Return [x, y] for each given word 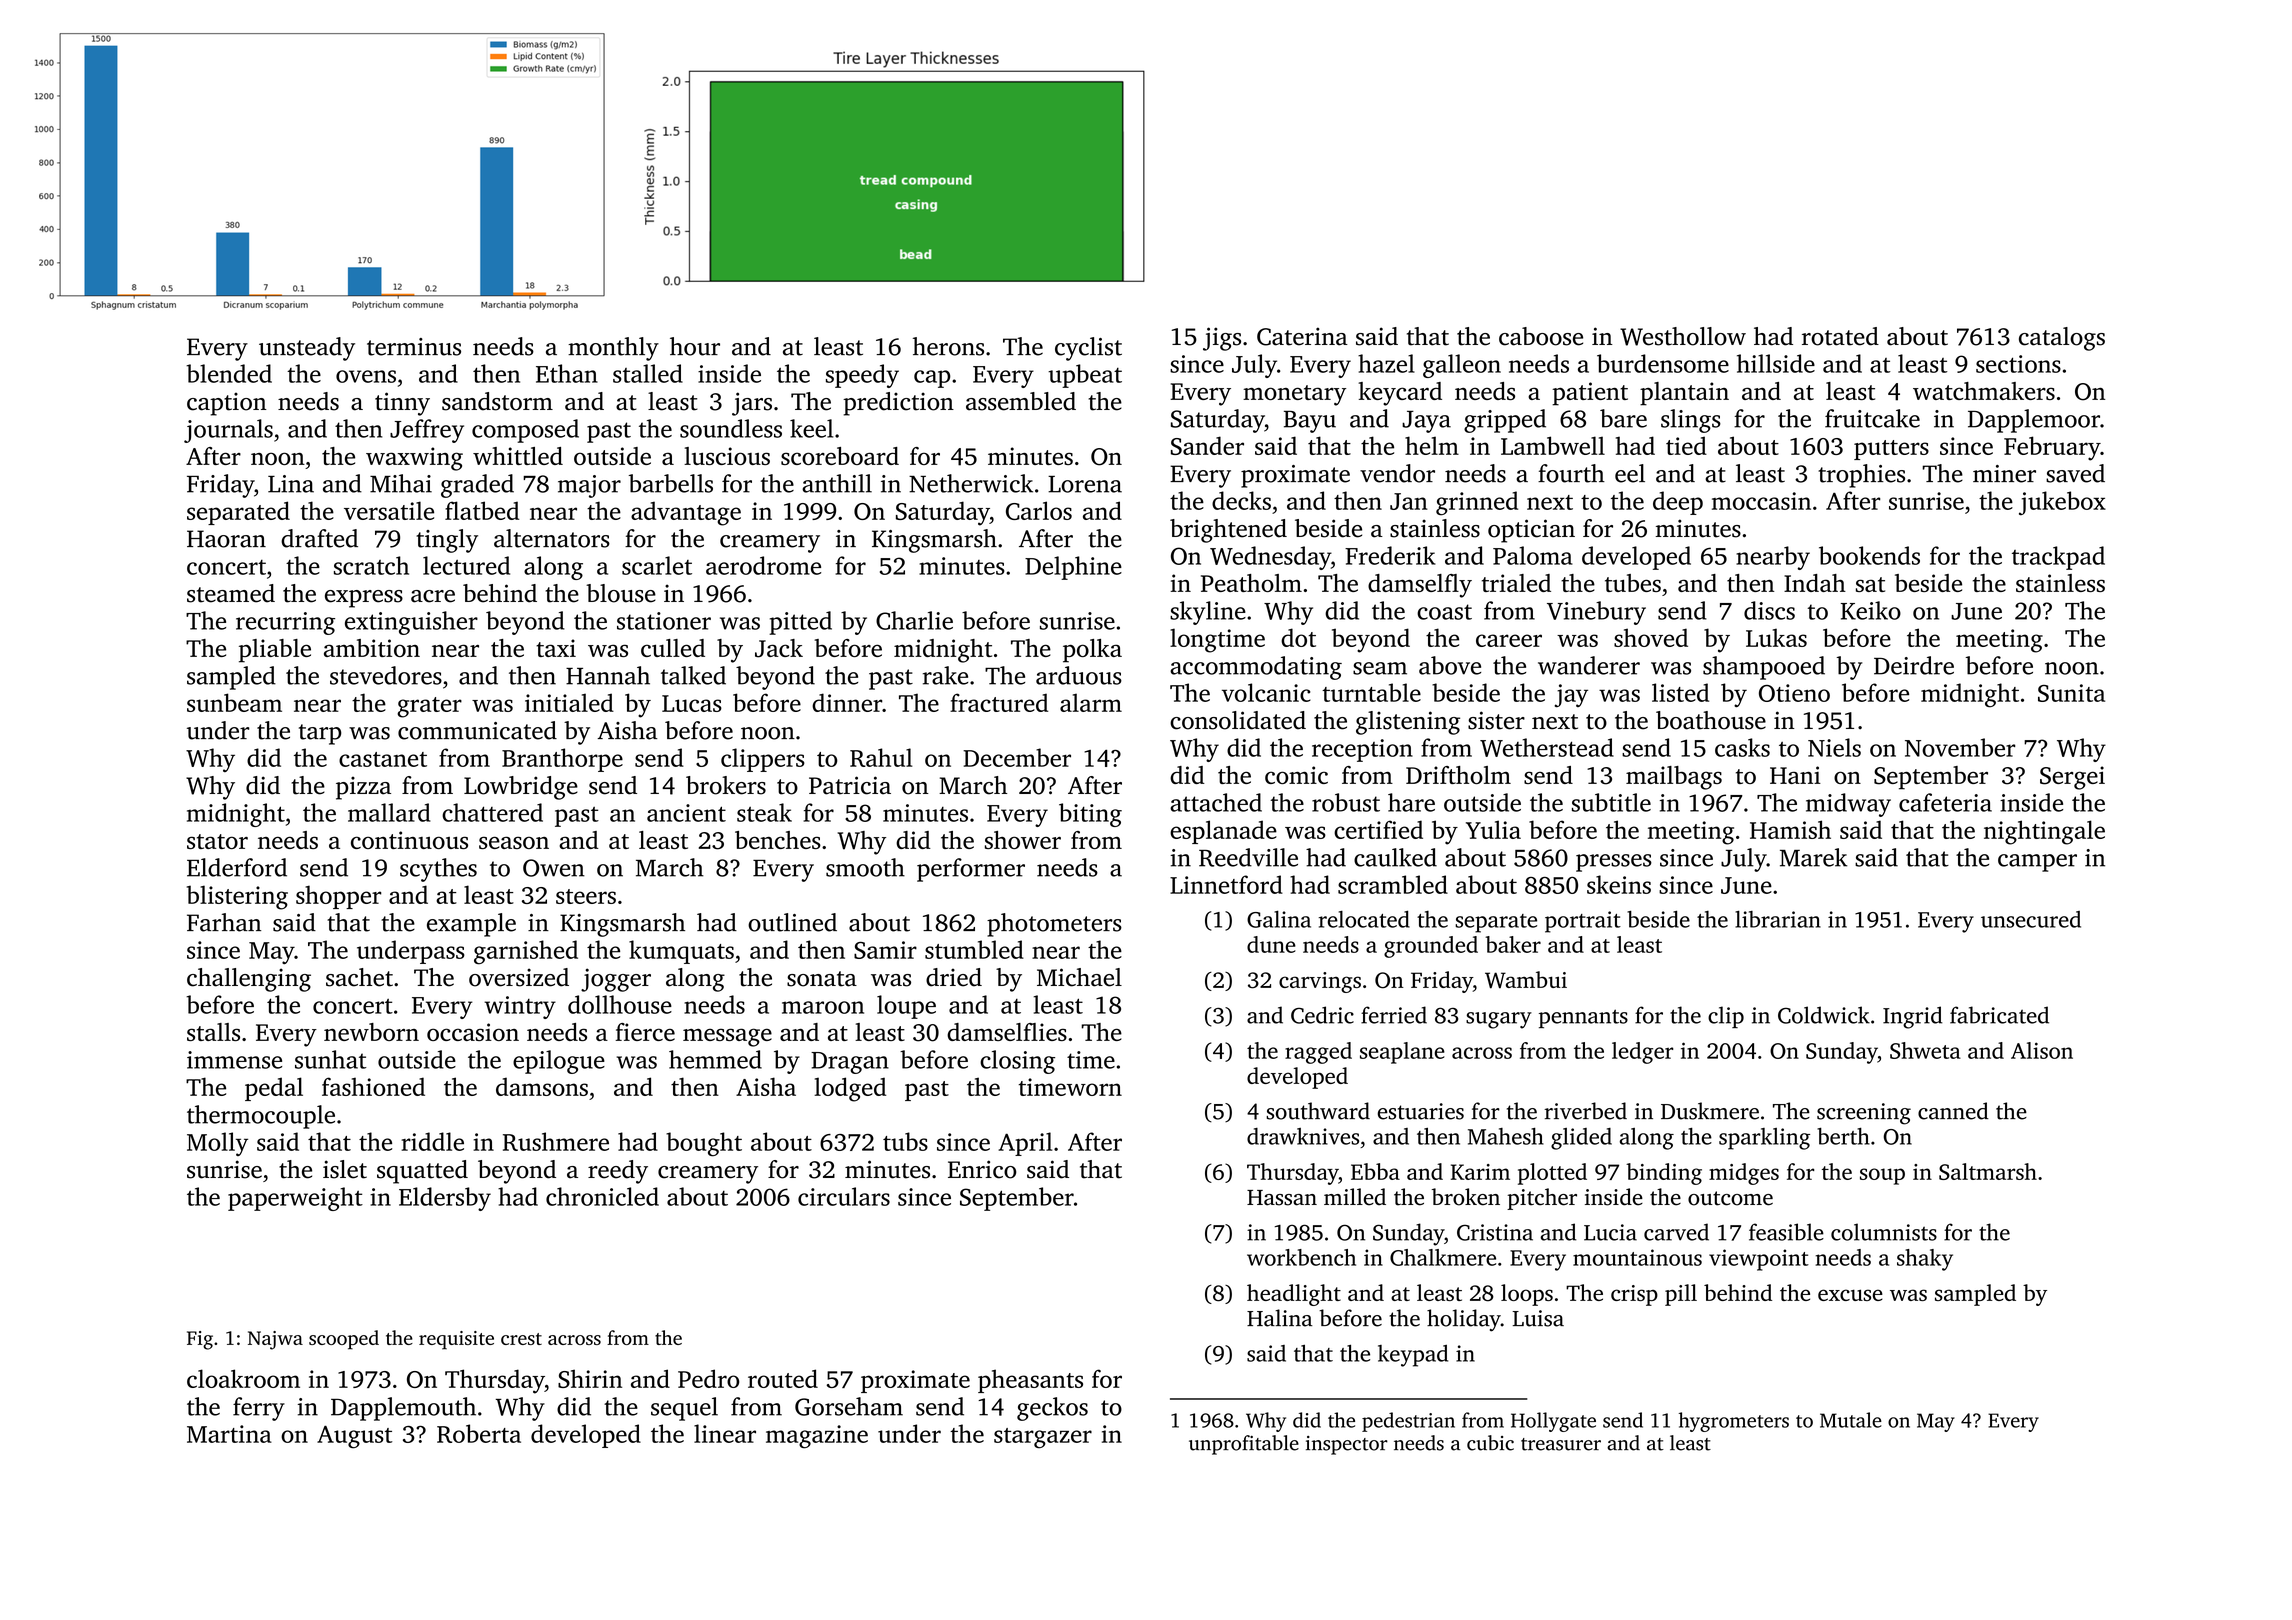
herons [948, 346]
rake [945, 675]
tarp [320, 734]
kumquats [681, 952]
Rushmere [556, 1141]
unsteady [307, 349]
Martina [229, 1434]
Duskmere [1710, 1111]
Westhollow [1683, 336]
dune [1271, 944]
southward [1318, 1111]
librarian [1778, 919]
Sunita [2071, 693]
